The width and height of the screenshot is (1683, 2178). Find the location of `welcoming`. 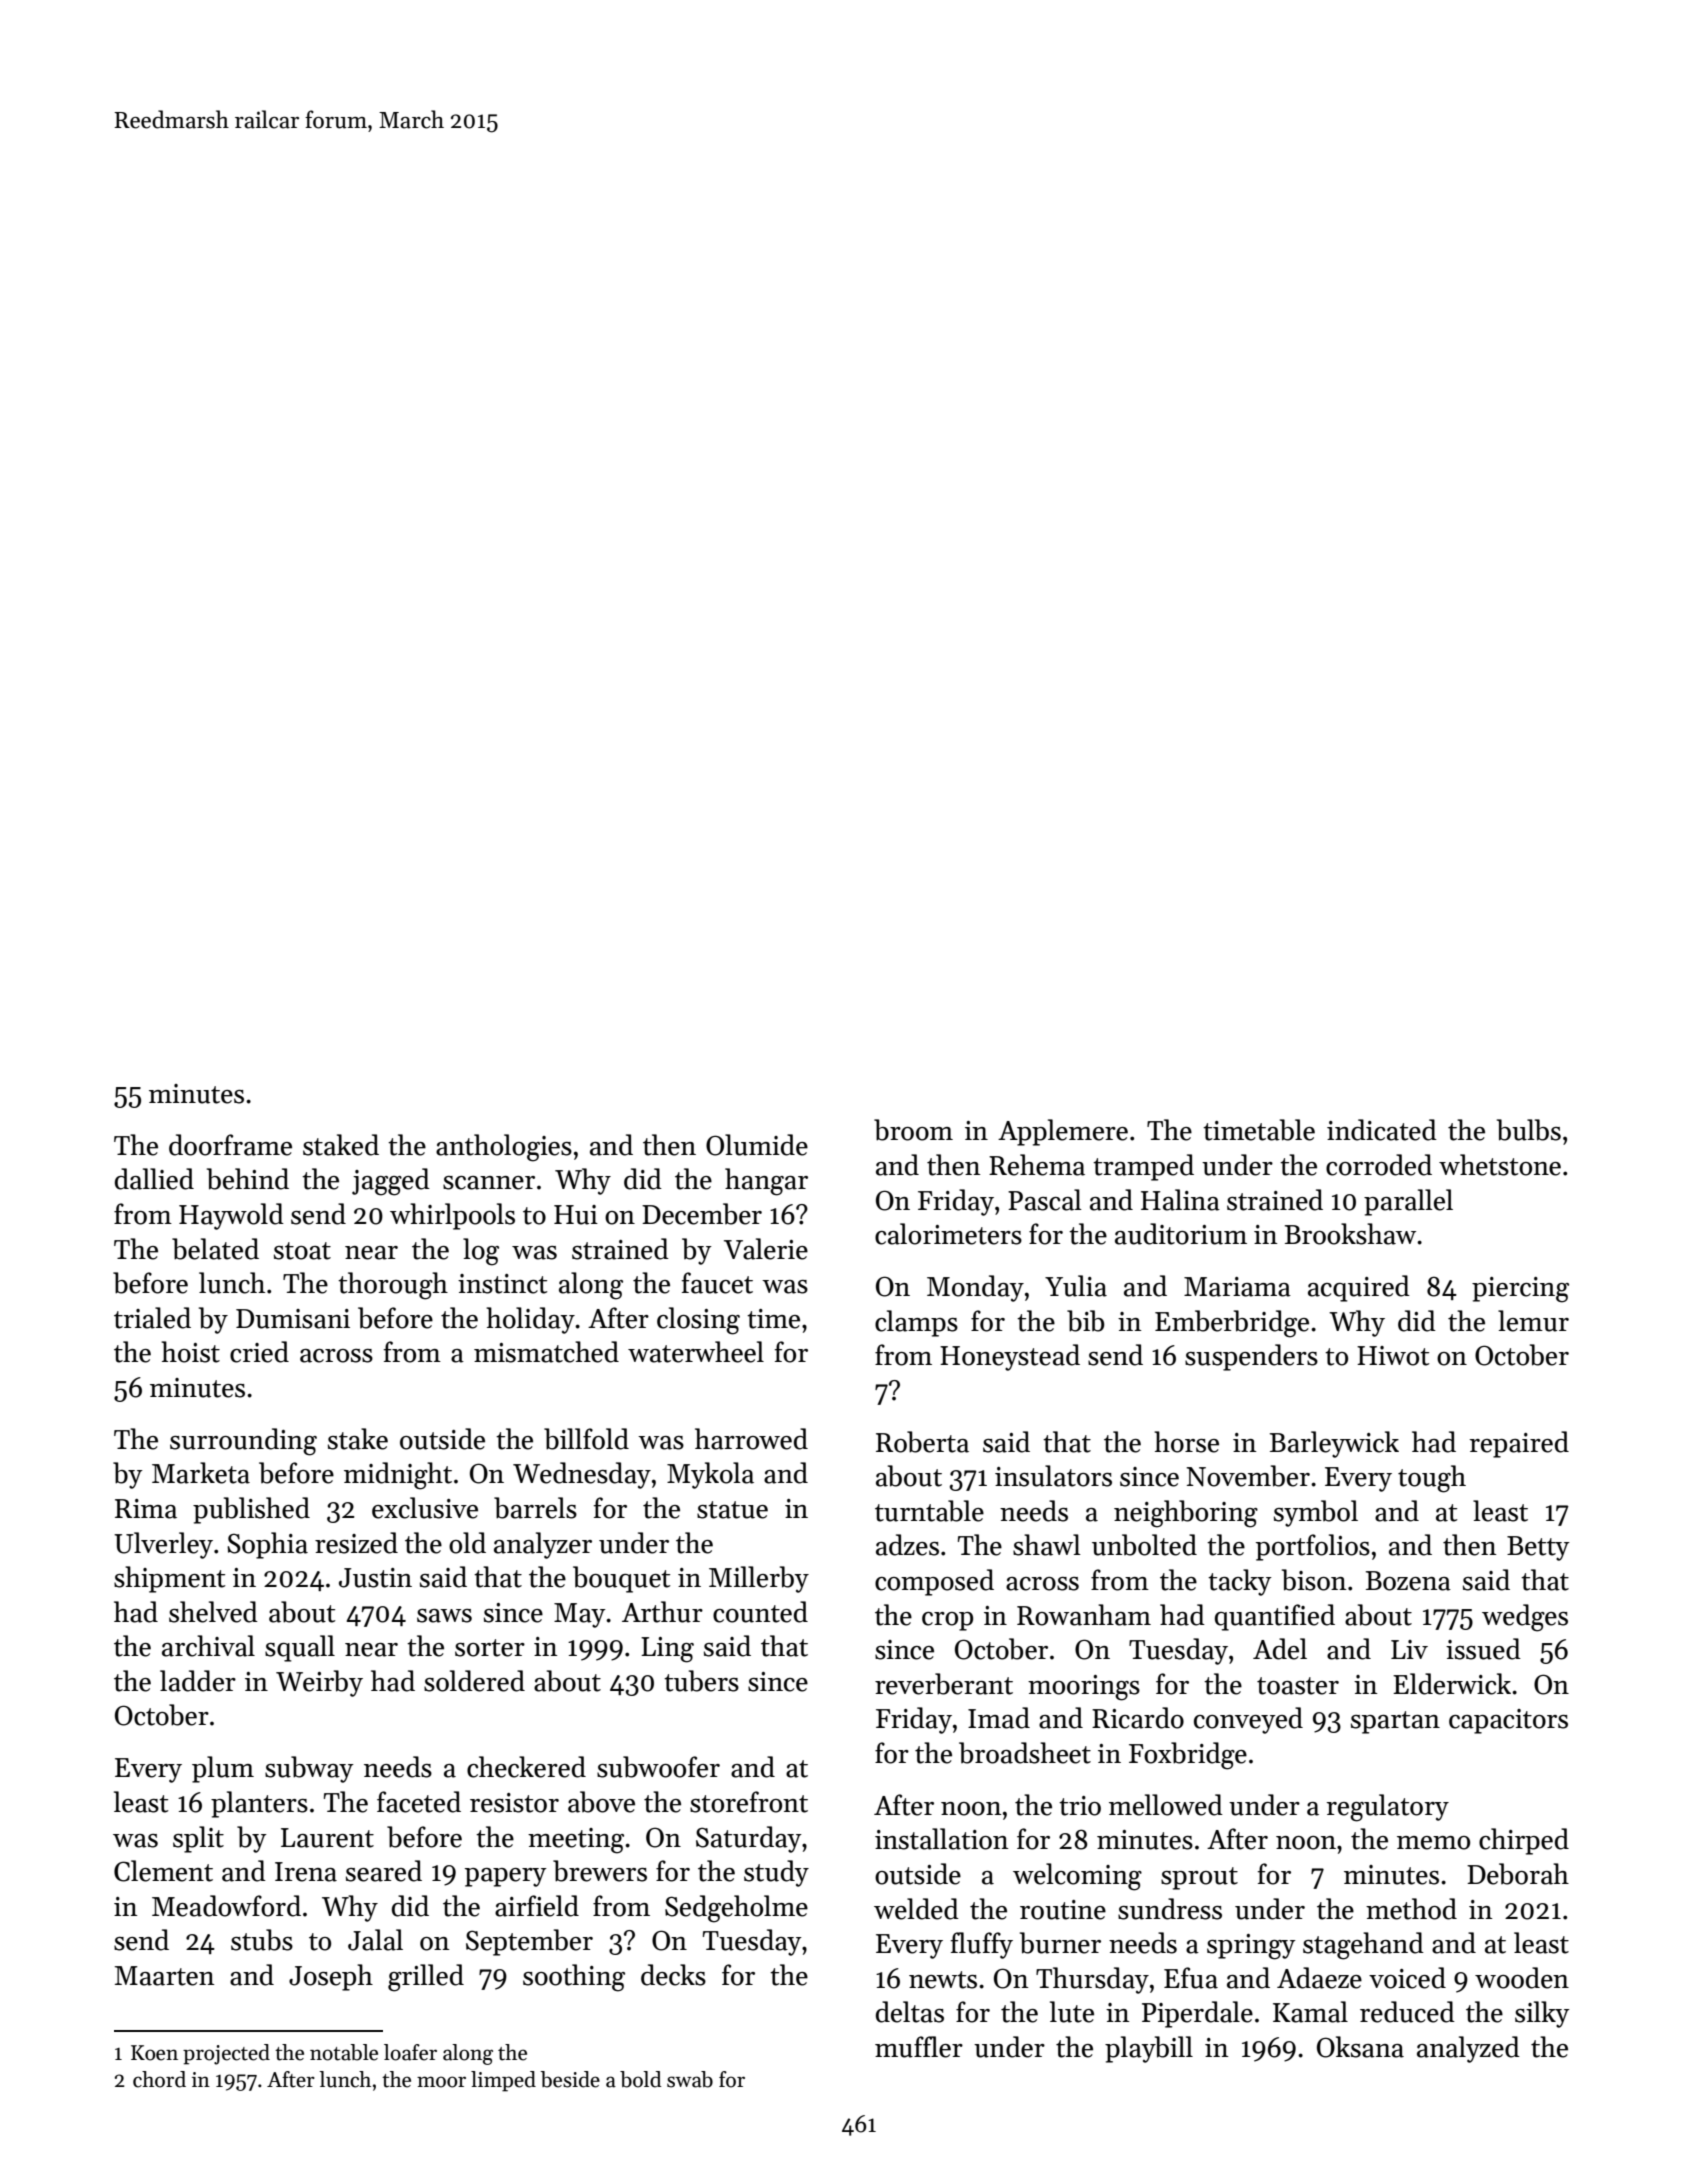

welcoming is located at coordinates (1077, 1877).
